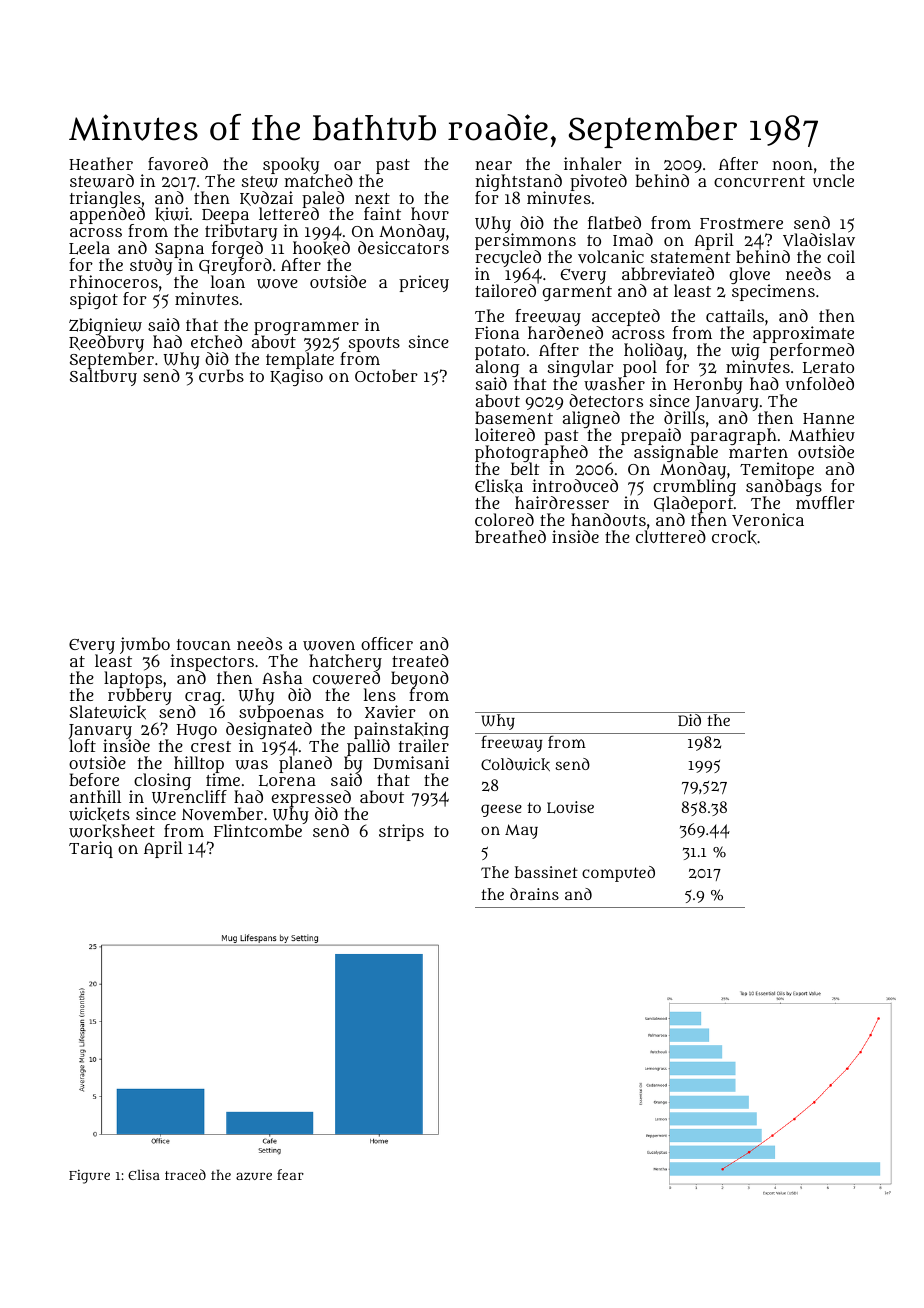 The image size is (924, 1308). Describe the element at coordinates (534, 894) in the screenshot. I see `drains` at that location.
